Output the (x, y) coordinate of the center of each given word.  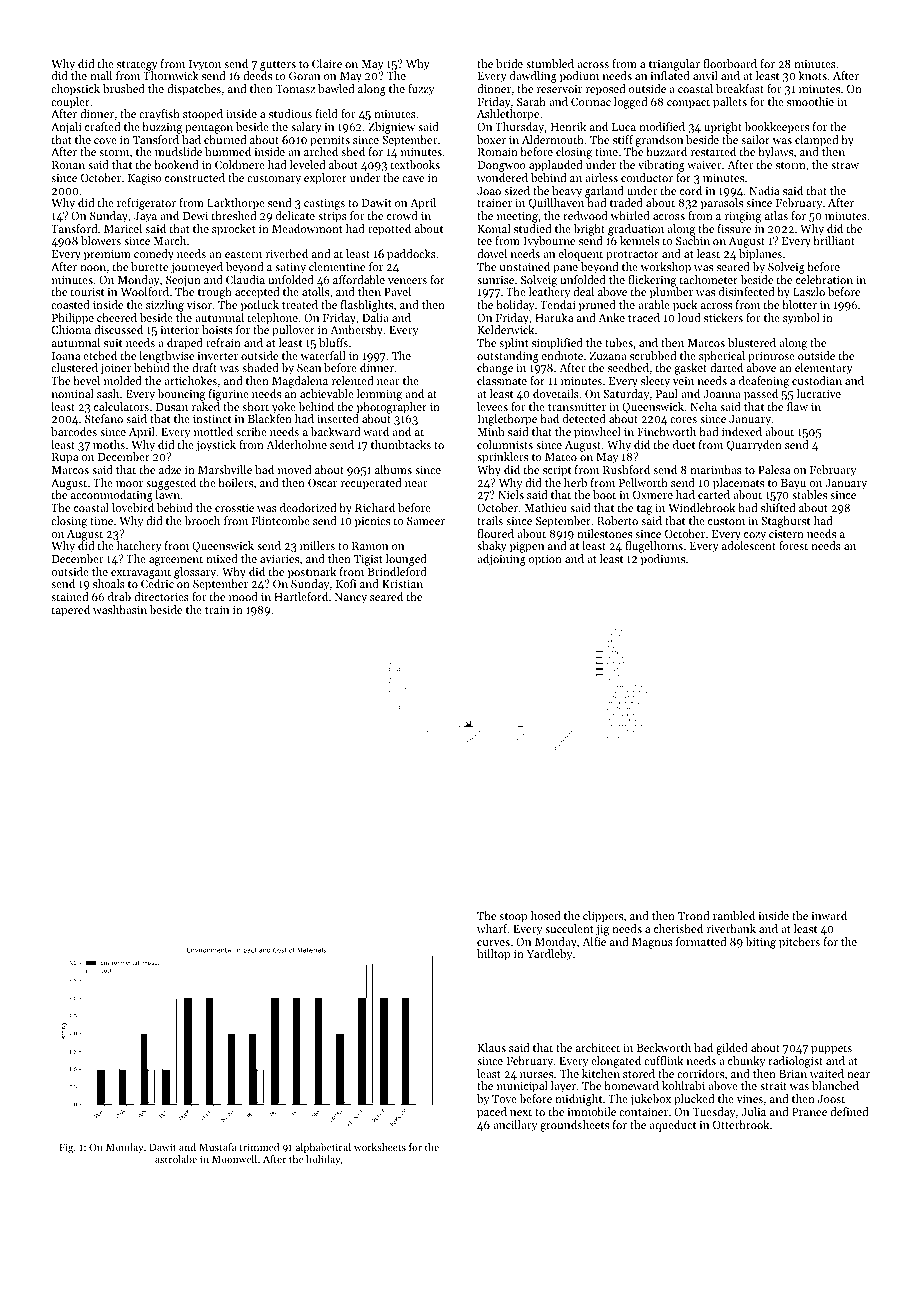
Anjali (66, 128)
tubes (619, 342)
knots (813, 75)
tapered (70, 611)
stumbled (550, 63)
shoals (109, 583)
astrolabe (176, 1159)
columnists (505, 444)
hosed (545, 915)
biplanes (760, 255)
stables (809, 494)
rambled (734, 915)
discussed (118, 329)
